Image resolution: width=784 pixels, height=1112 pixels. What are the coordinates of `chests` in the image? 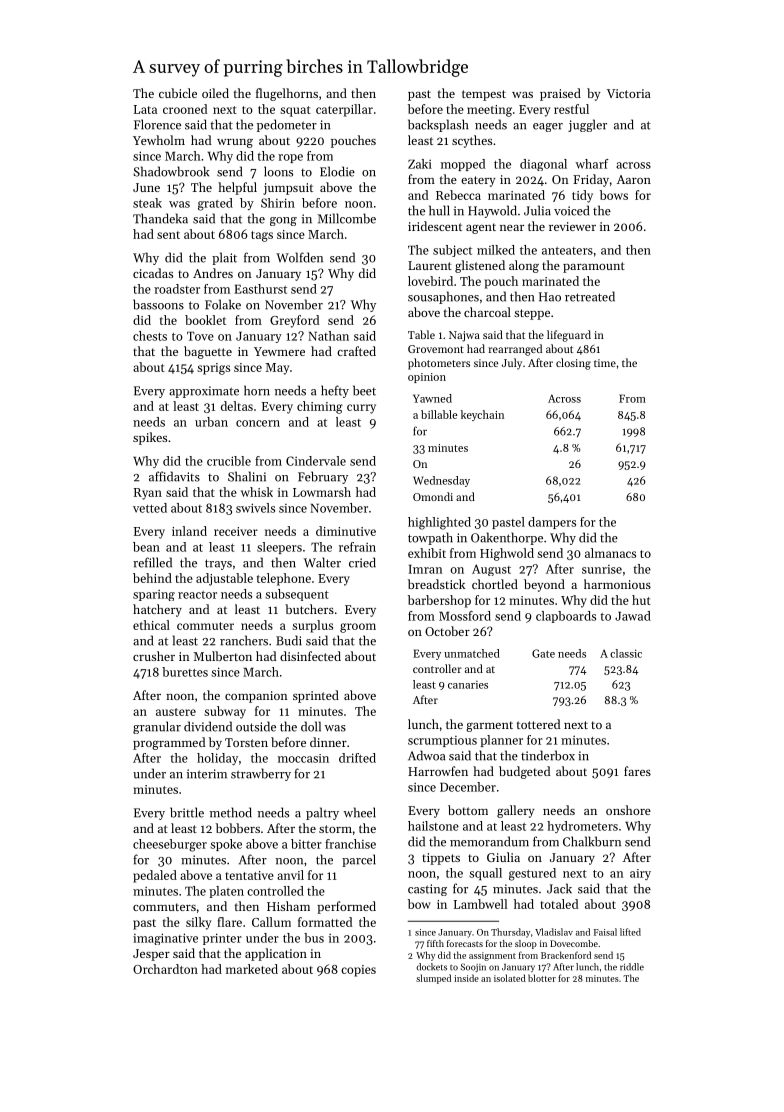 It's located at (150, 336).
